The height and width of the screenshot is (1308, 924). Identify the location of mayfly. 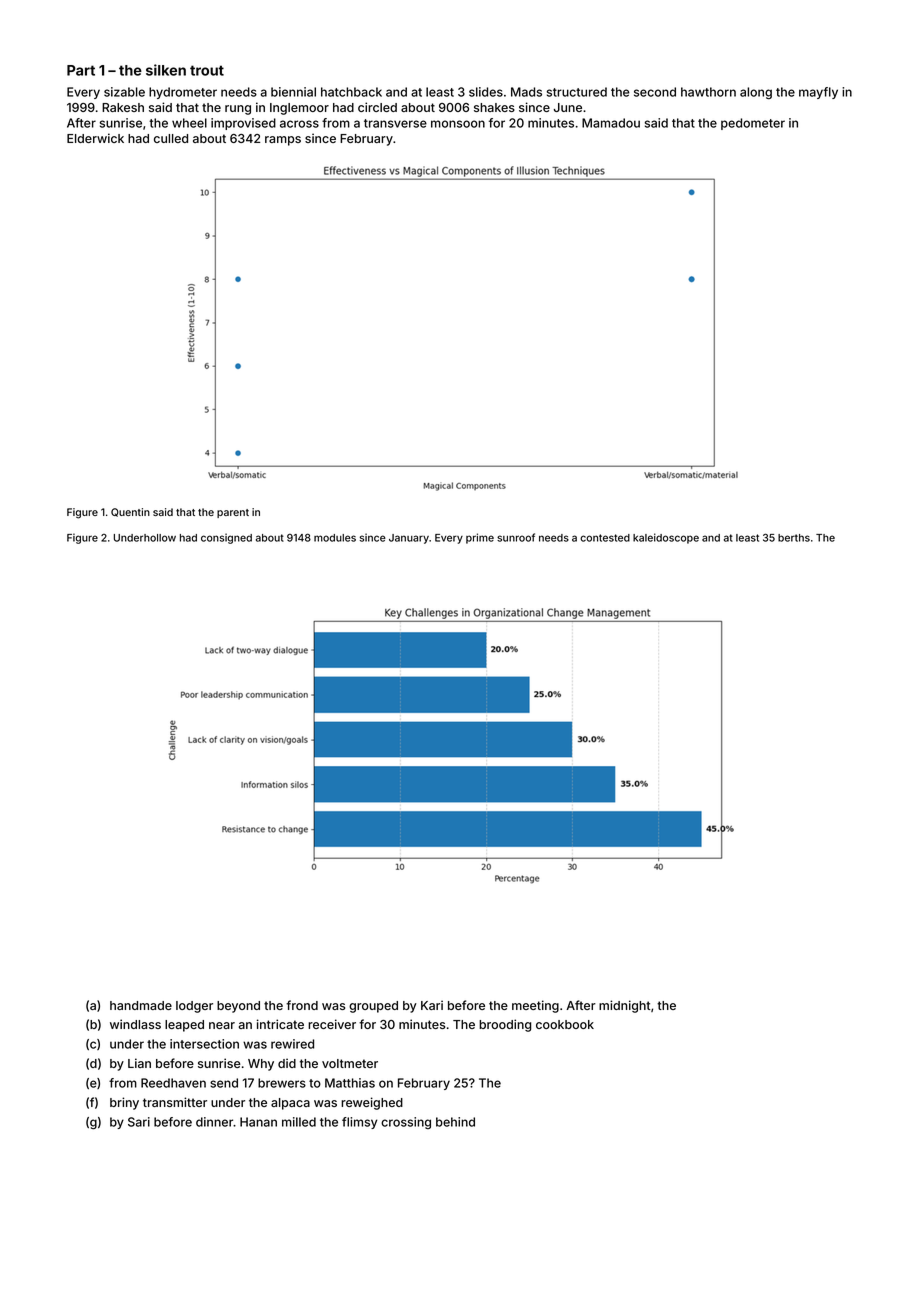
(818, 93).
